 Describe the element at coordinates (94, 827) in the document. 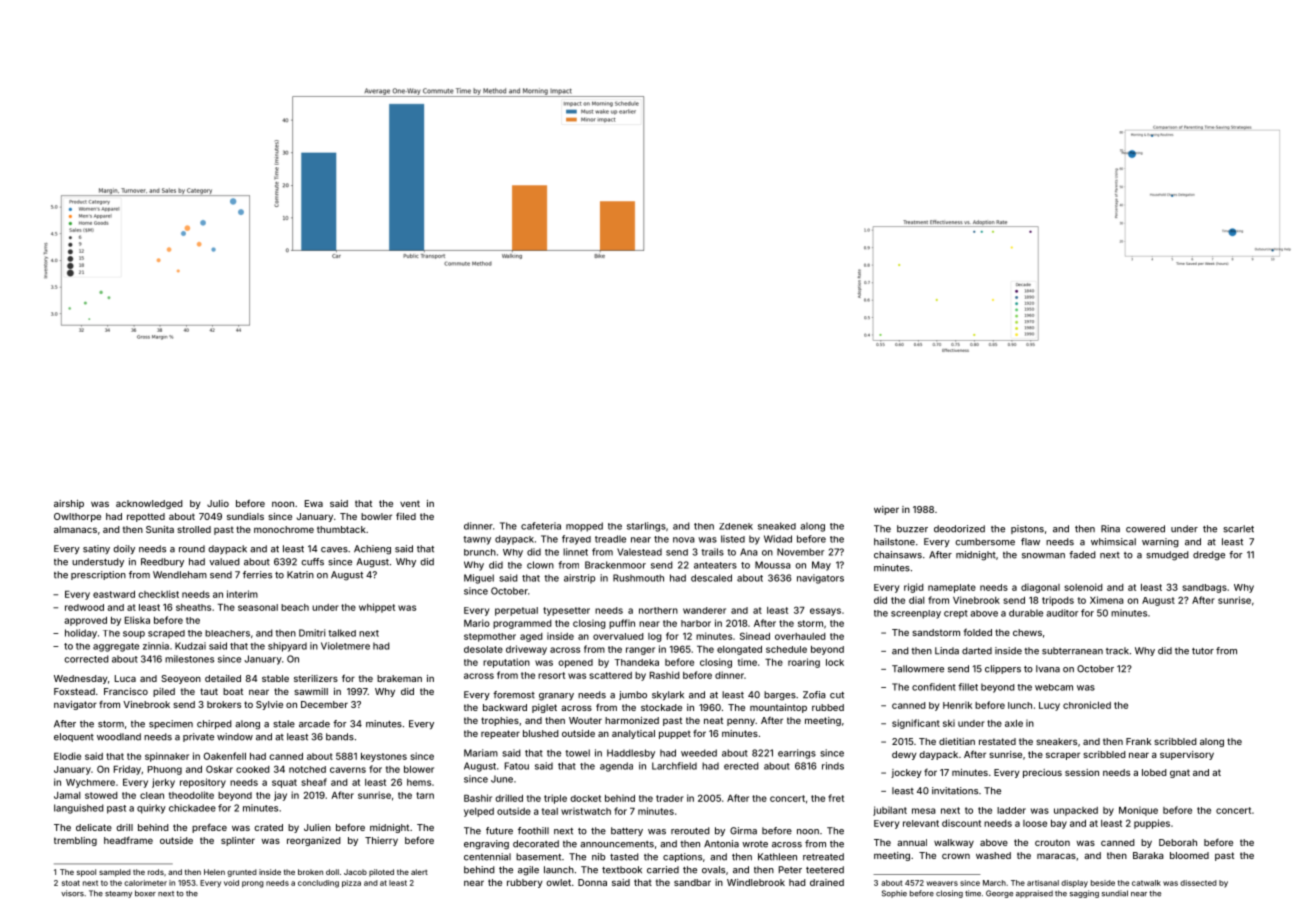

I see `delicate` at that location.
